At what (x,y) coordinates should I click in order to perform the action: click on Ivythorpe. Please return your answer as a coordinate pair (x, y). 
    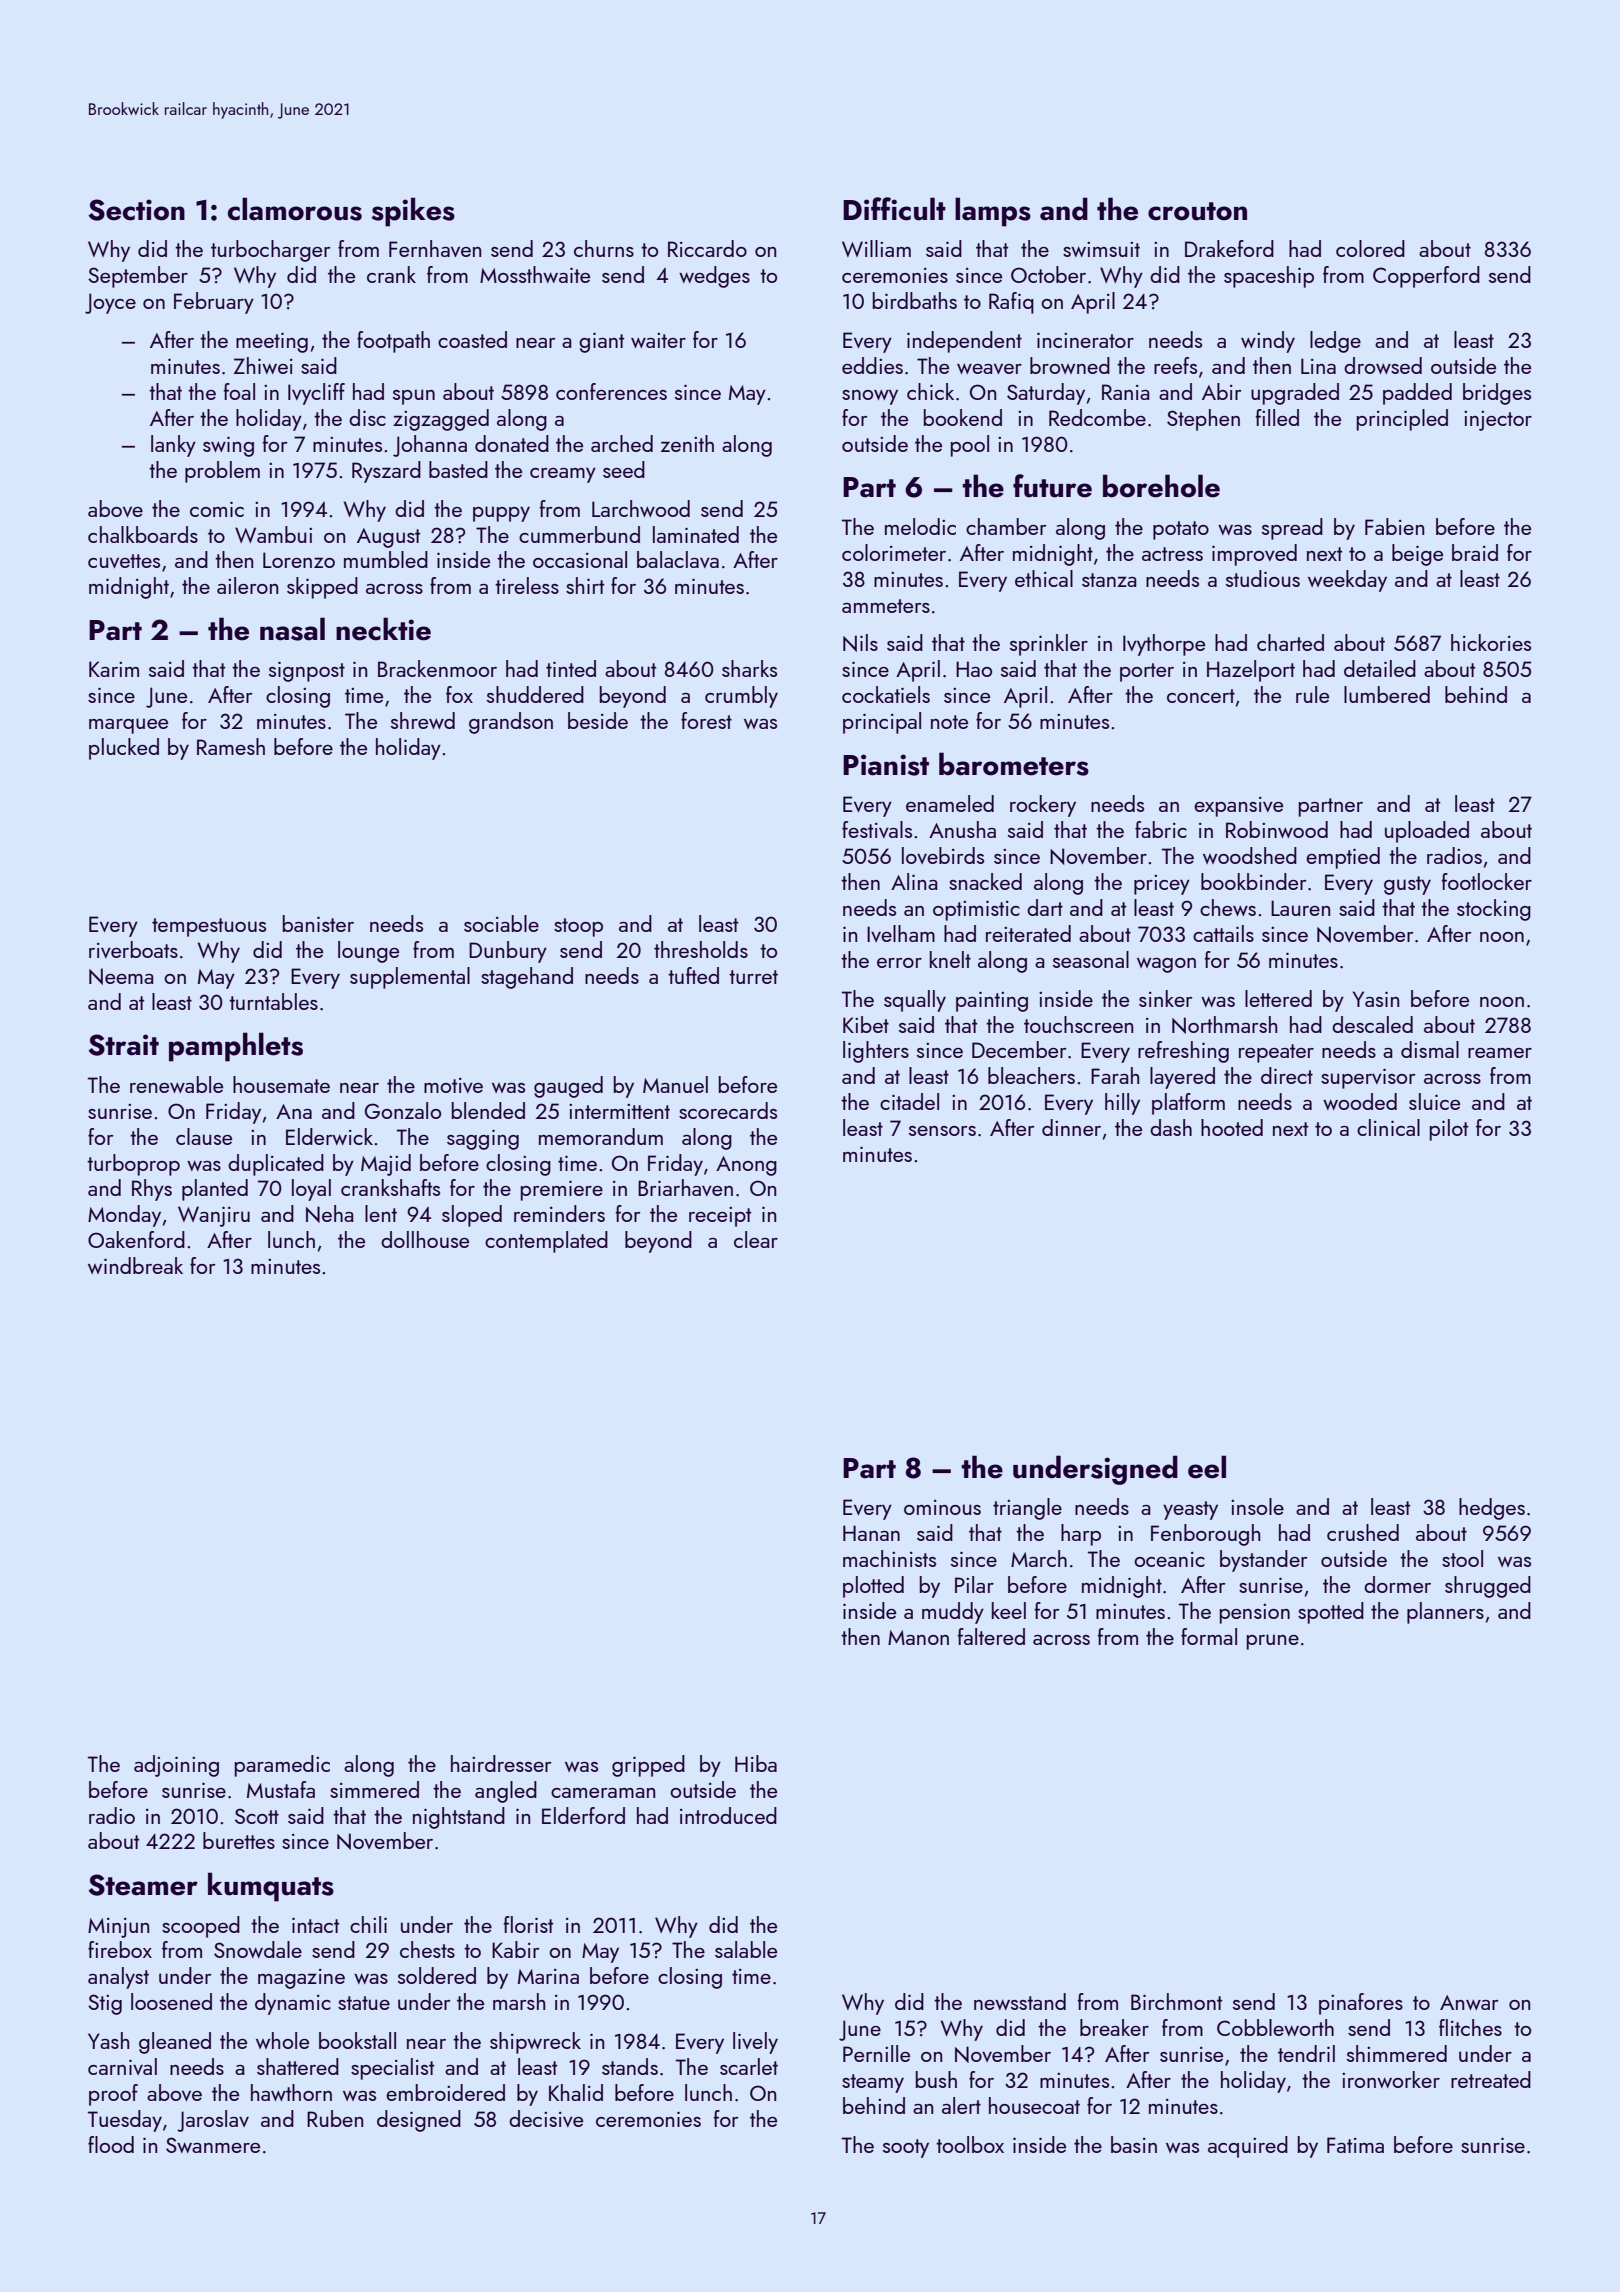
    Looking at the image, I should click on (1164, 645).
